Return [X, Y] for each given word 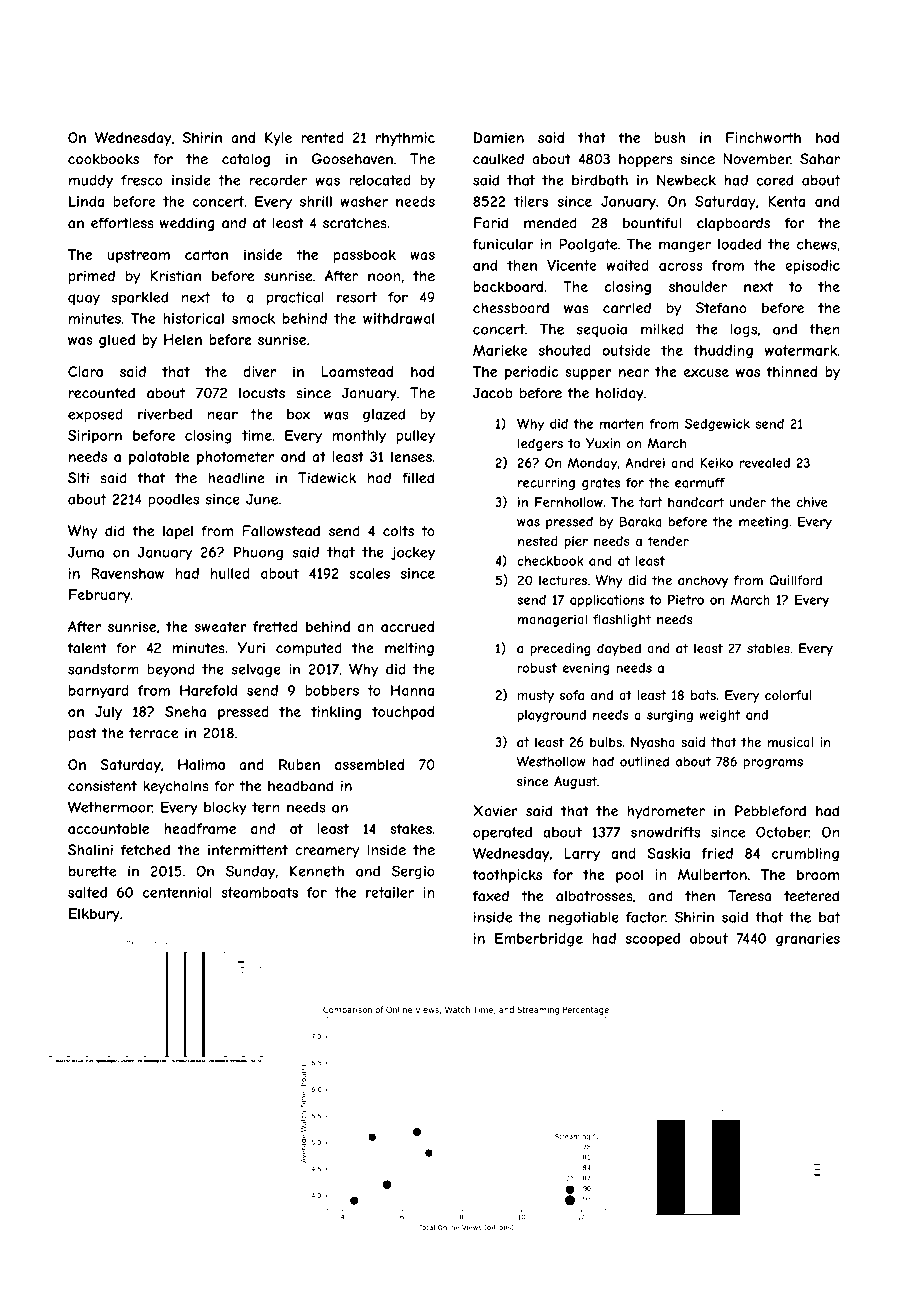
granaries [808, 940]
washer [364, 201]
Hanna [412, 690]
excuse [706, 373]
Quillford [795, 580]
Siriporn [95, 437]
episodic [812, 267]
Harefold [208, 690]
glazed [384, 415]
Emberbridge [539, 940]
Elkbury [94, 915]
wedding [187, 224]
